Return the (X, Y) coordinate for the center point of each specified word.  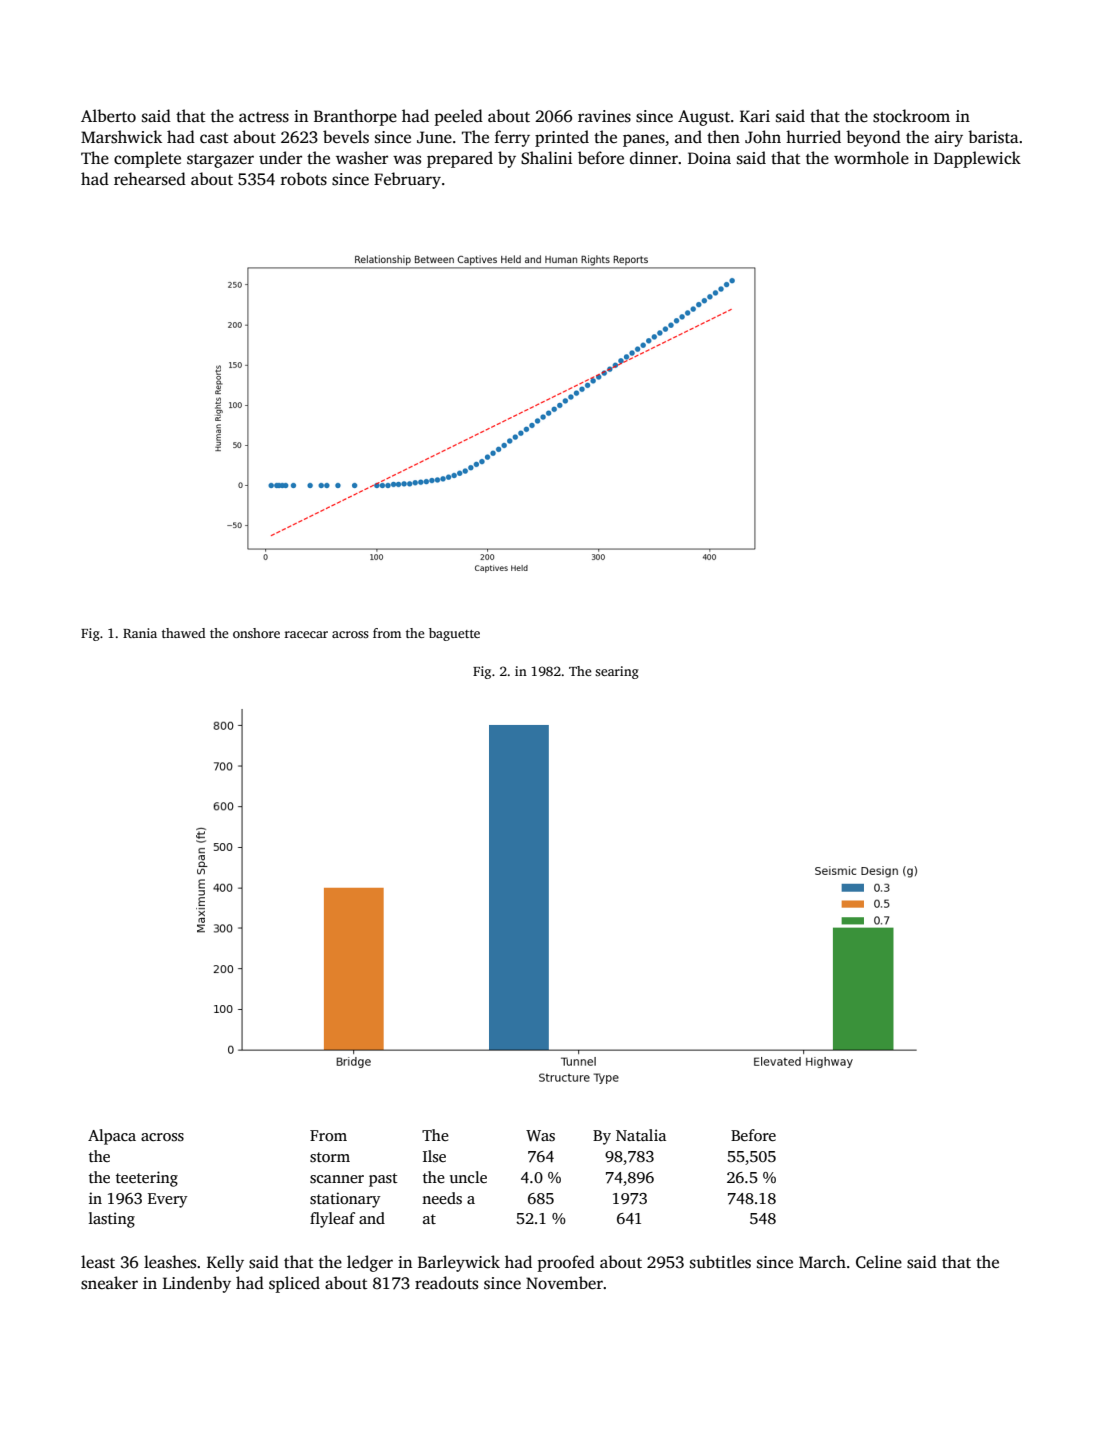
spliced (294, 1284)
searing (617, 672)
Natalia (641, 1135)
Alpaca (112, 1137)
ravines (604, 116)
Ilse (434, 1156)
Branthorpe (355, 117)
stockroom (911, 116)
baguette (454, 634)
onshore (256, 633)
